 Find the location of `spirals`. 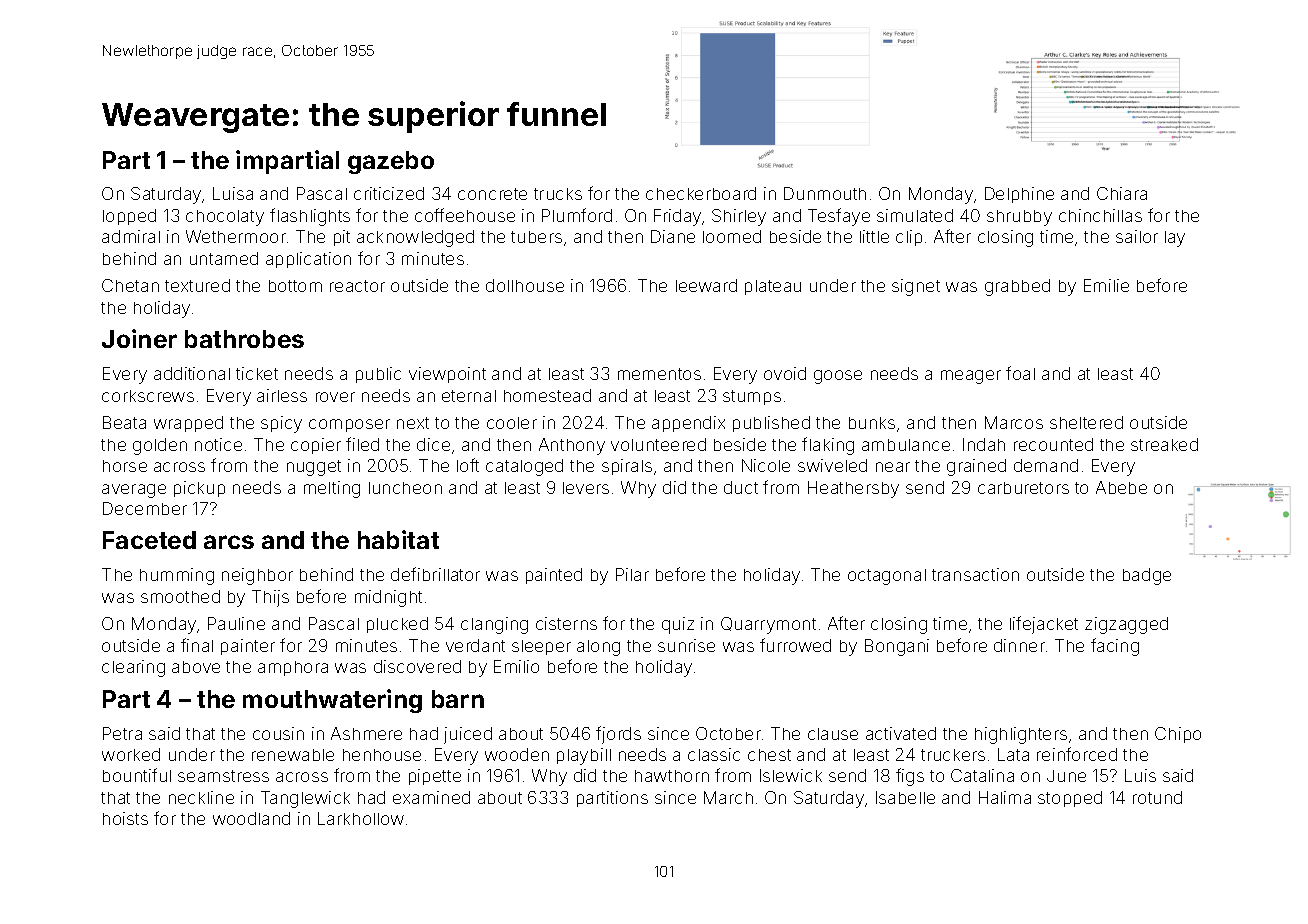

spirals is located at coordinates (627, 467).
